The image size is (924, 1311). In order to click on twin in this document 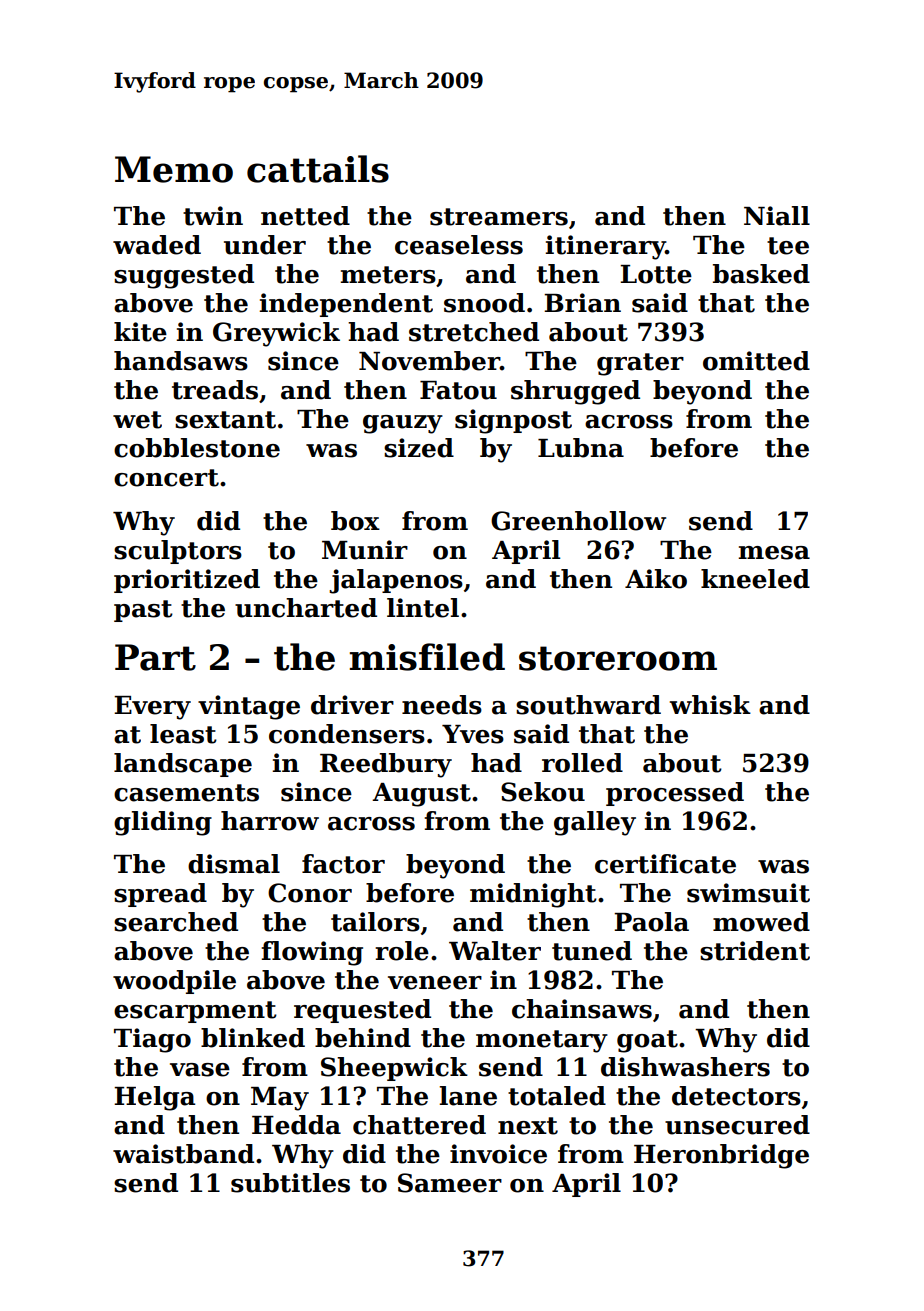, I will do `click(213, 216)`.
